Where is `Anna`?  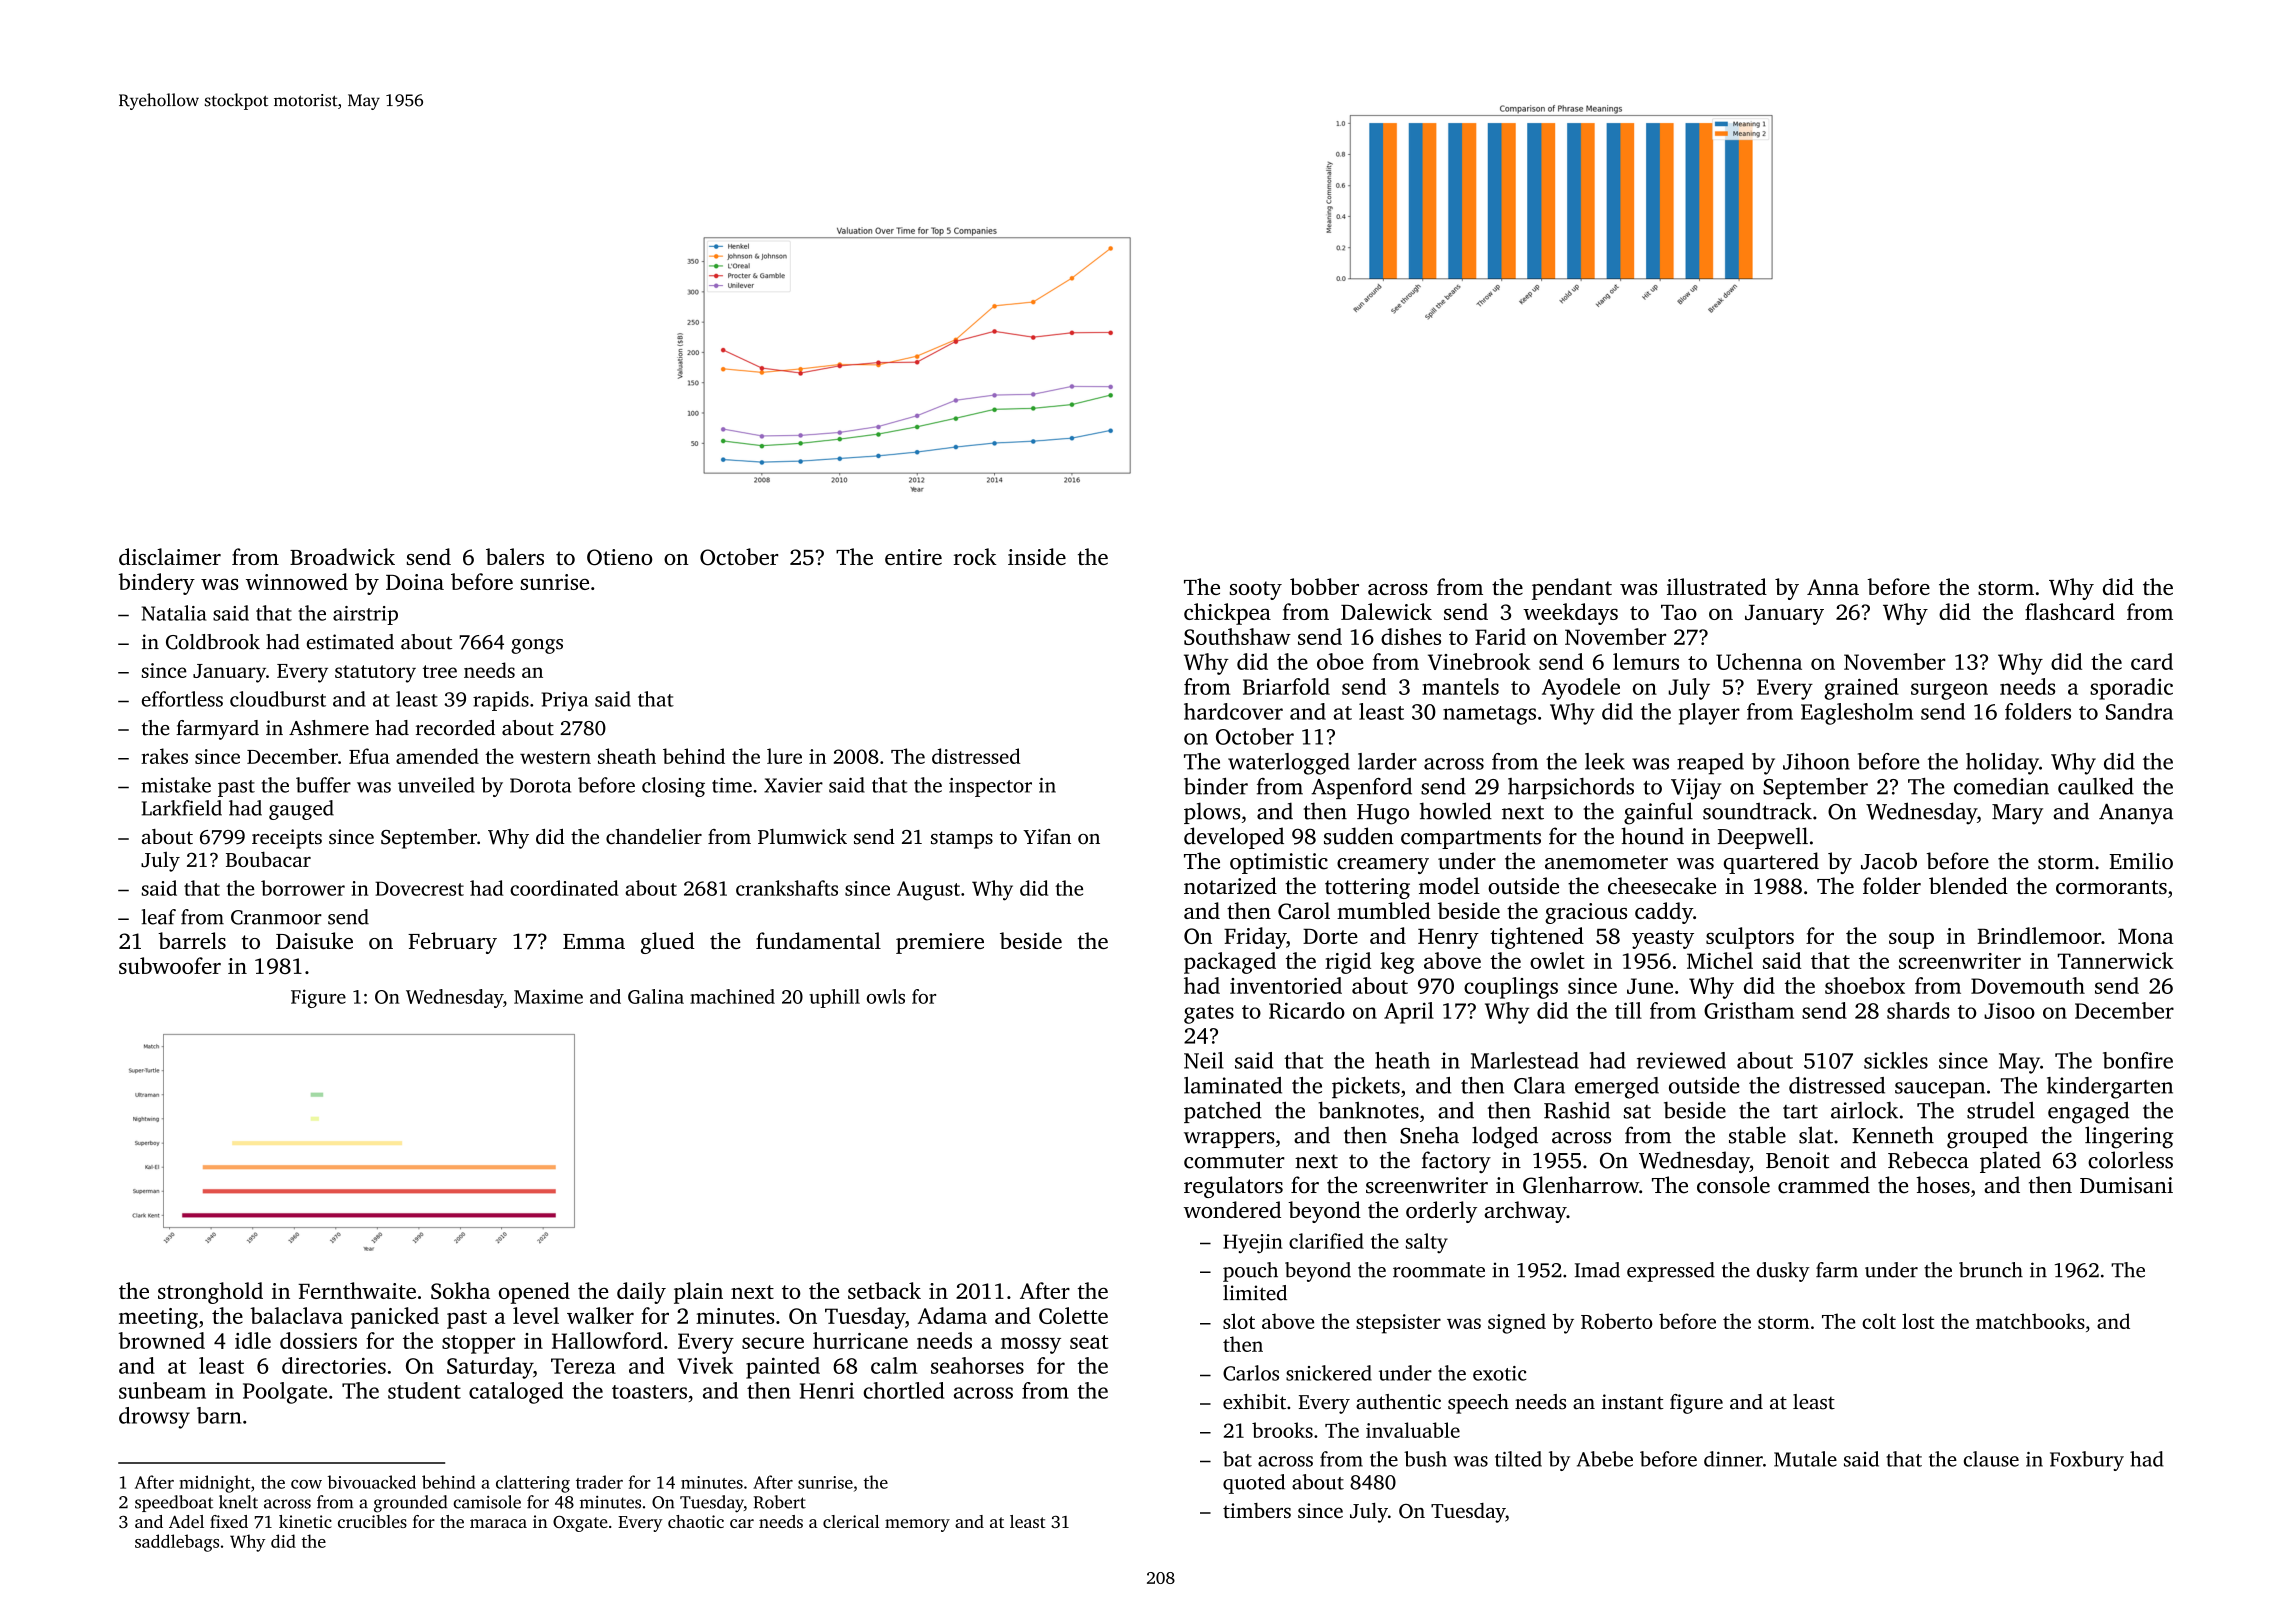 Anna is located at coordinates (1833, 587).
